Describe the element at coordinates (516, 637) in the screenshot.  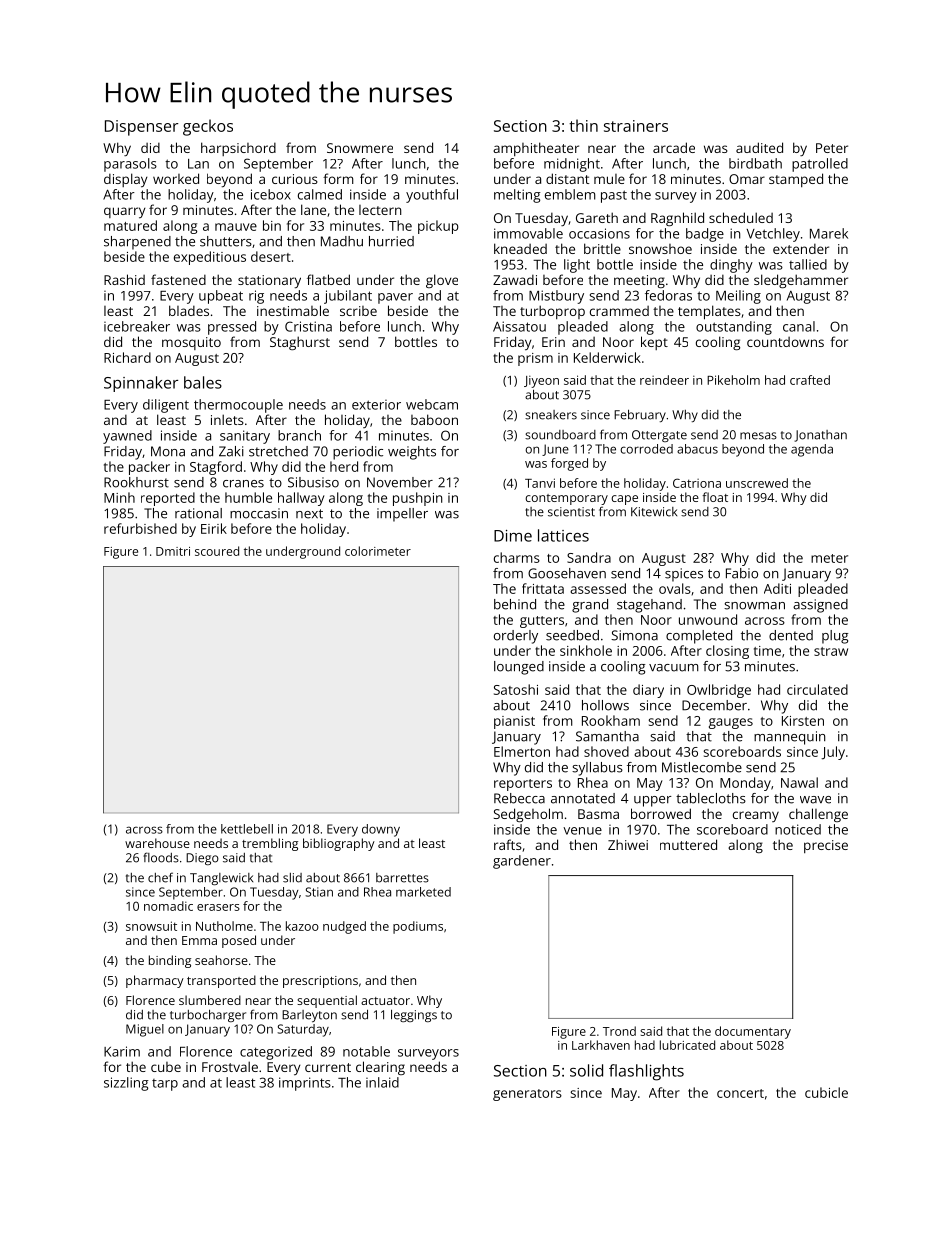
I see `orderly` at that location.
